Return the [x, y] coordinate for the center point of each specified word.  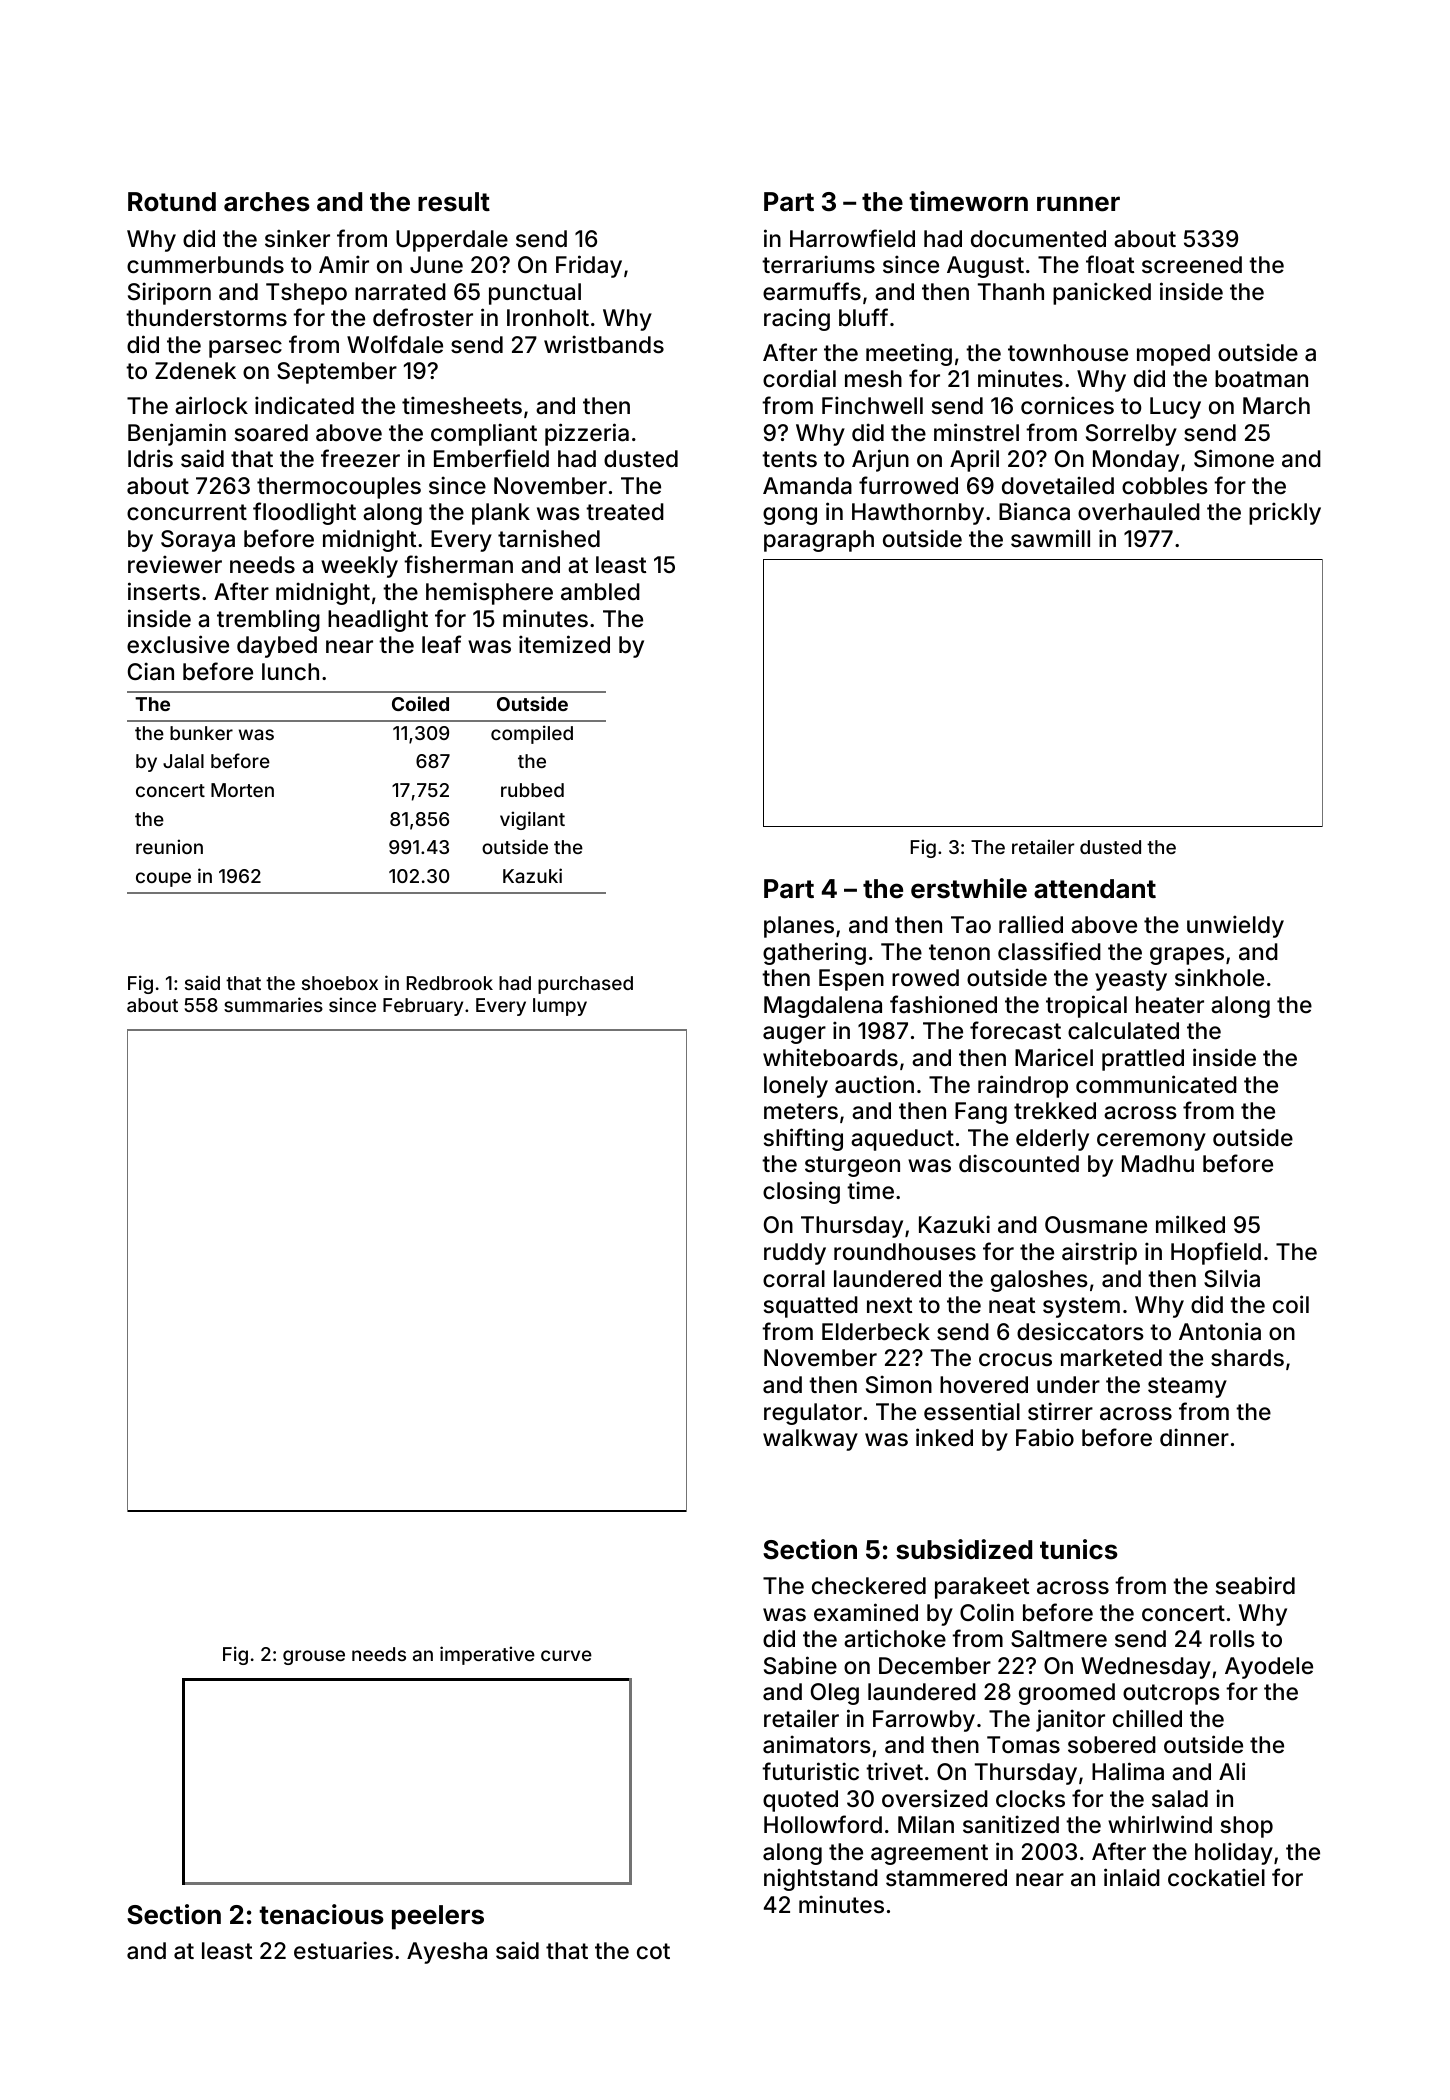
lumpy [560, 1007]
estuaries [343, 1950]
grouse [314, 1657]
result [454, 202]
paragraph [819, 541]
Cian [151, 671]
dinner [1194, 1437]
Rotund [172, 202]
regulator [813, 1414]
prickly [1285, 513]
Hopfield [1216, 1253]
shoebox [340, 983]
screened [1192, 265]
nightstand [821, 1879]
